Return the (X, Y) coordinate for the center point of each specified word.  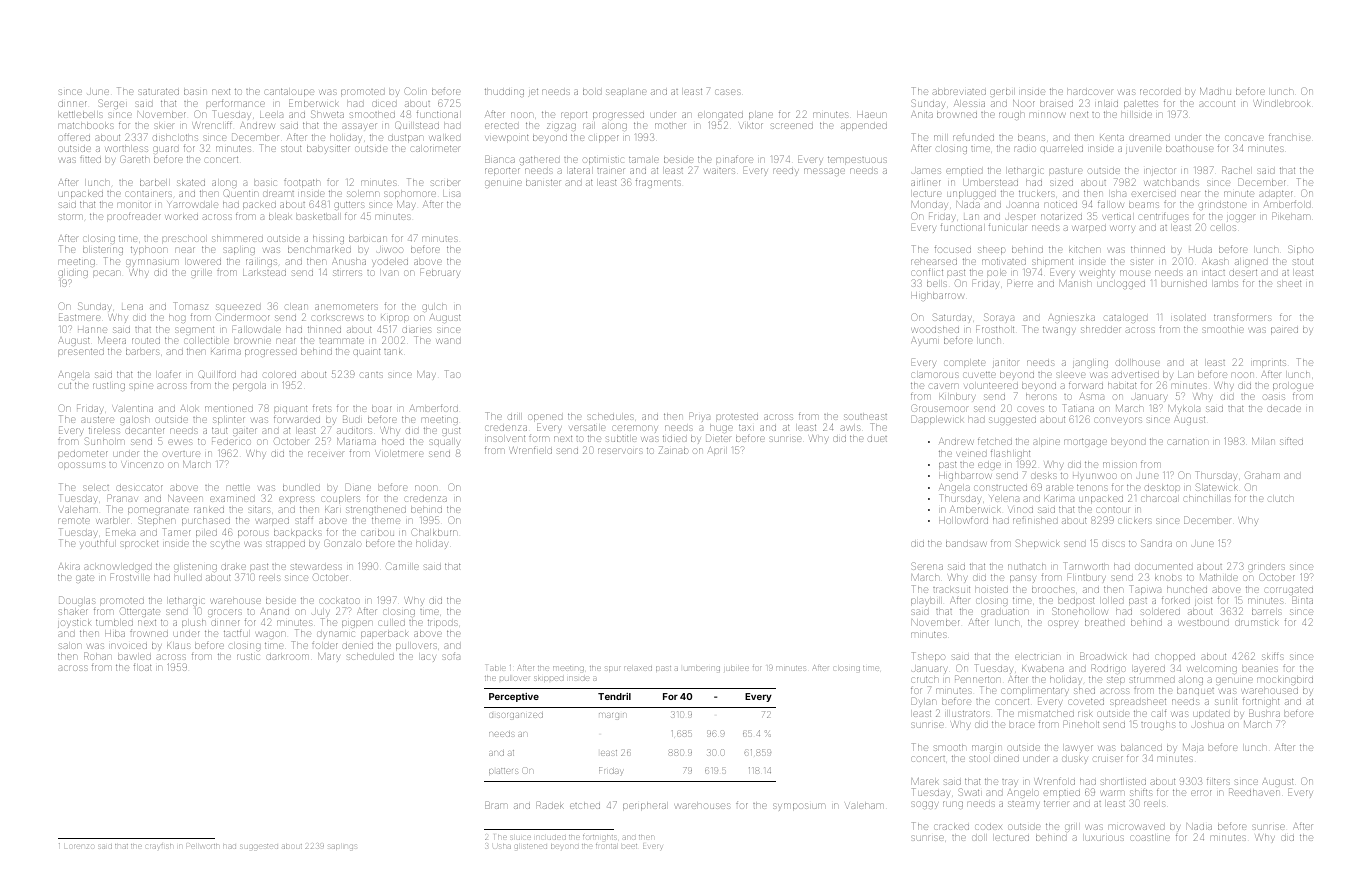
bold (592, 92)
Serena (927, 566)
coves (1031, 409)
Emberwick (314, 103)
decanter (145, 430)
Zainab (673, 450)
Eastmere (79, 317)
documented (1164, 566)
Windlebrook (1282, 103)
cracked (951, 827)
